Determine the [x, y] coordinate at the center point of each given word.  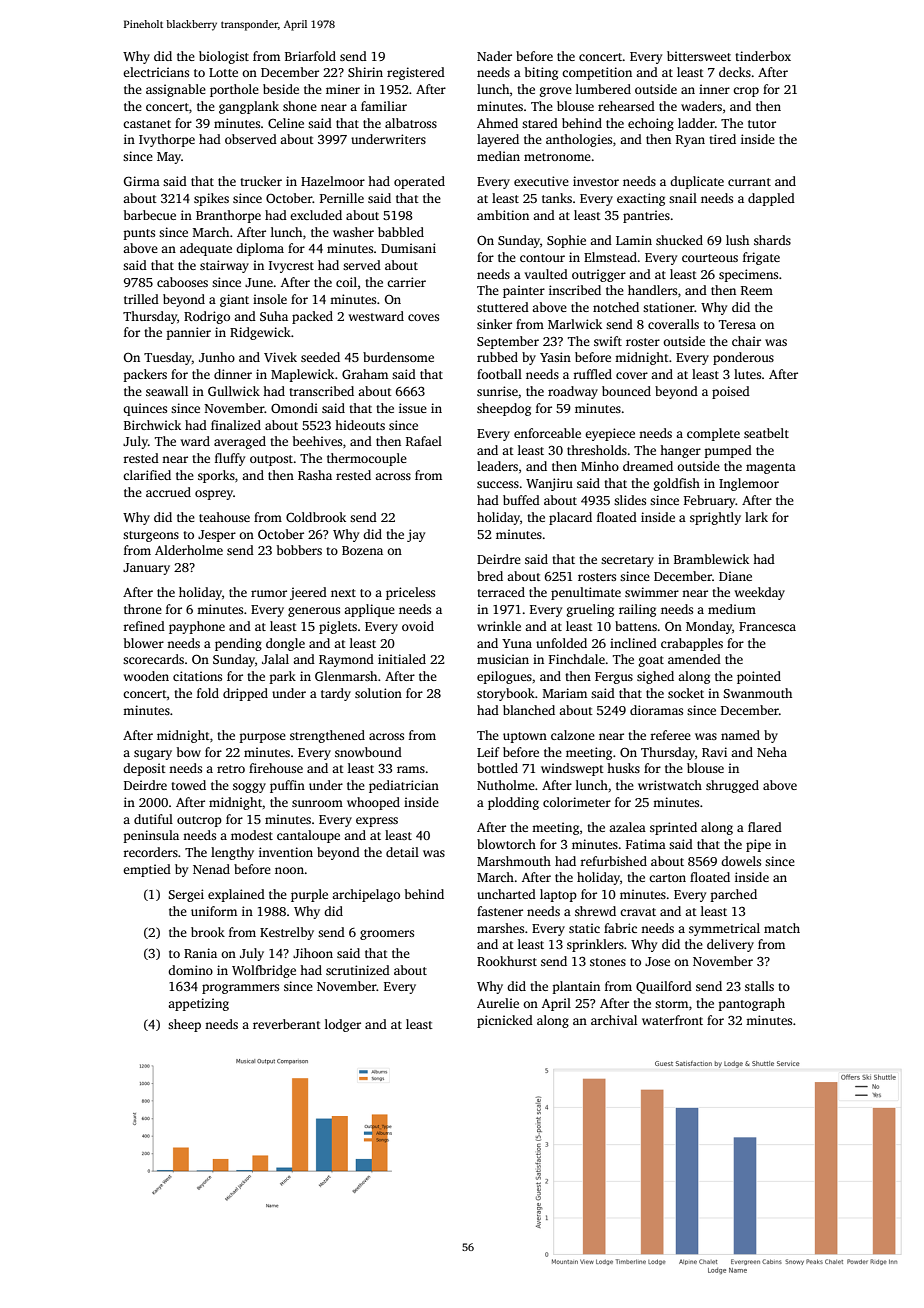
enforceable [547, 433]
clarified [147, 475]
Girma [142, 181]
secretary [627, 561]
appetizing [198, 1004]
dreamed [648, 466]
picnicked [505, 1021]
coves [423, 317]
